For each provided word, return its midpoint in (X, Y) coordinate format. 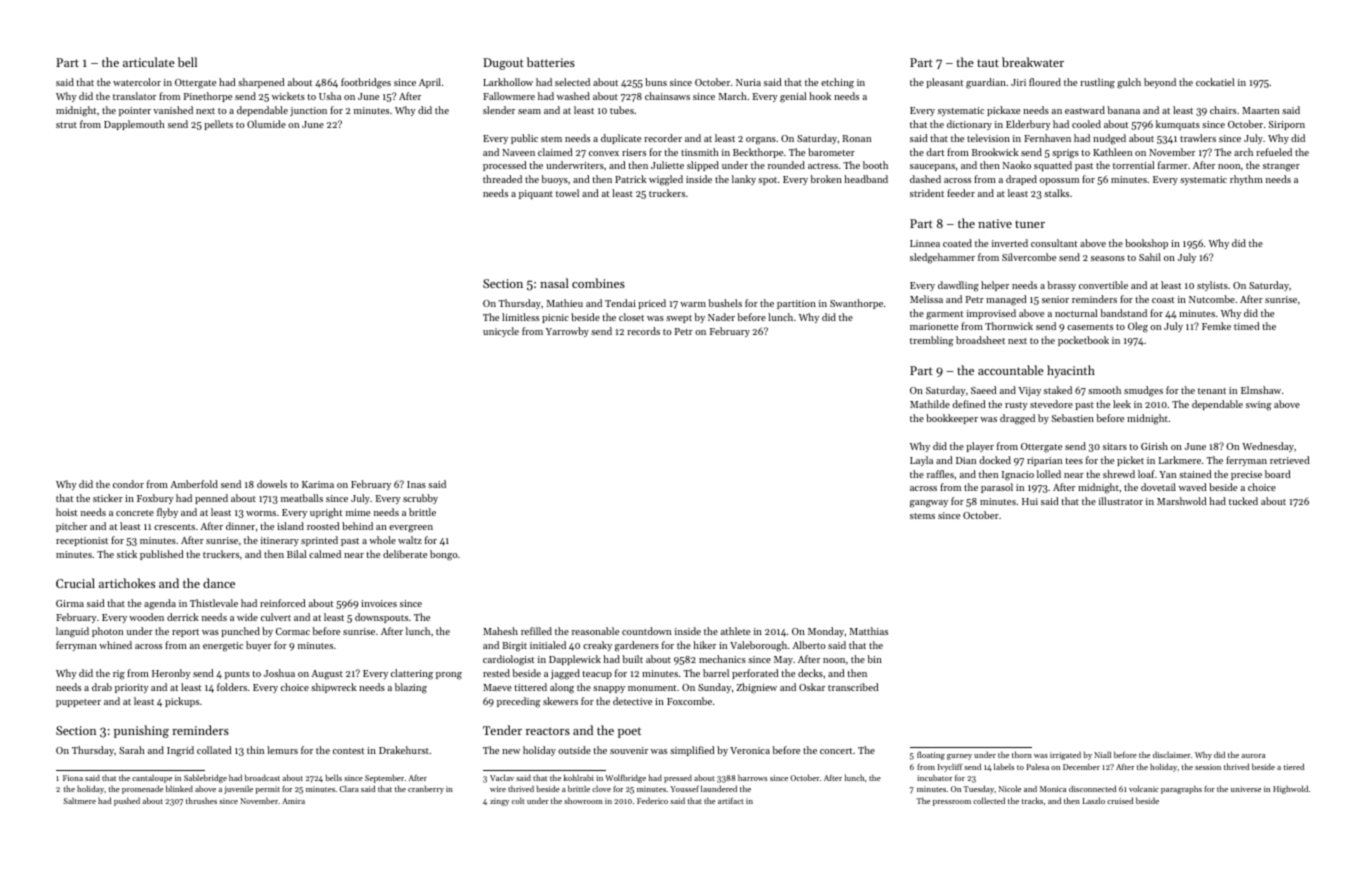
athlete (735, 631)
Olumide (266, 124)
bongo (444, 555)
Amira (293, 801)
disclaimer (1172, 754)
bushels (725, 303)
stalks (1056, 193)
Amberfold (194, 484)
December (1081, 766)
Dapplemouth (134, 125)
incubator (934, 777)
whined (115, 645)
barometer (831, 152)
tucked (1243, 501)
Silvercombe (1029, 257)
